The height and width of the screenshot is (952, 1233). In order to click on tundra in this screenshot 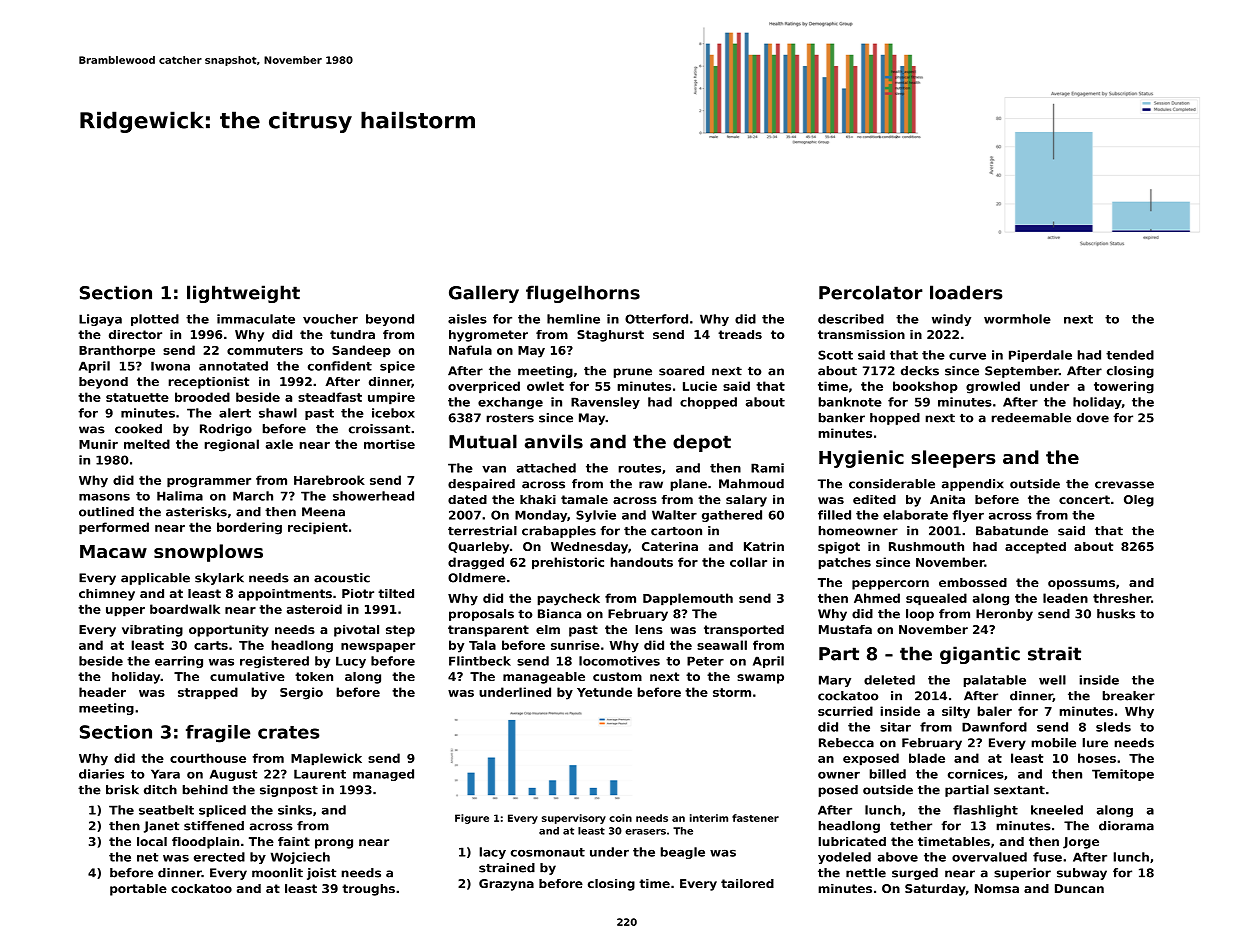, I will do `click(352, 334)`.
